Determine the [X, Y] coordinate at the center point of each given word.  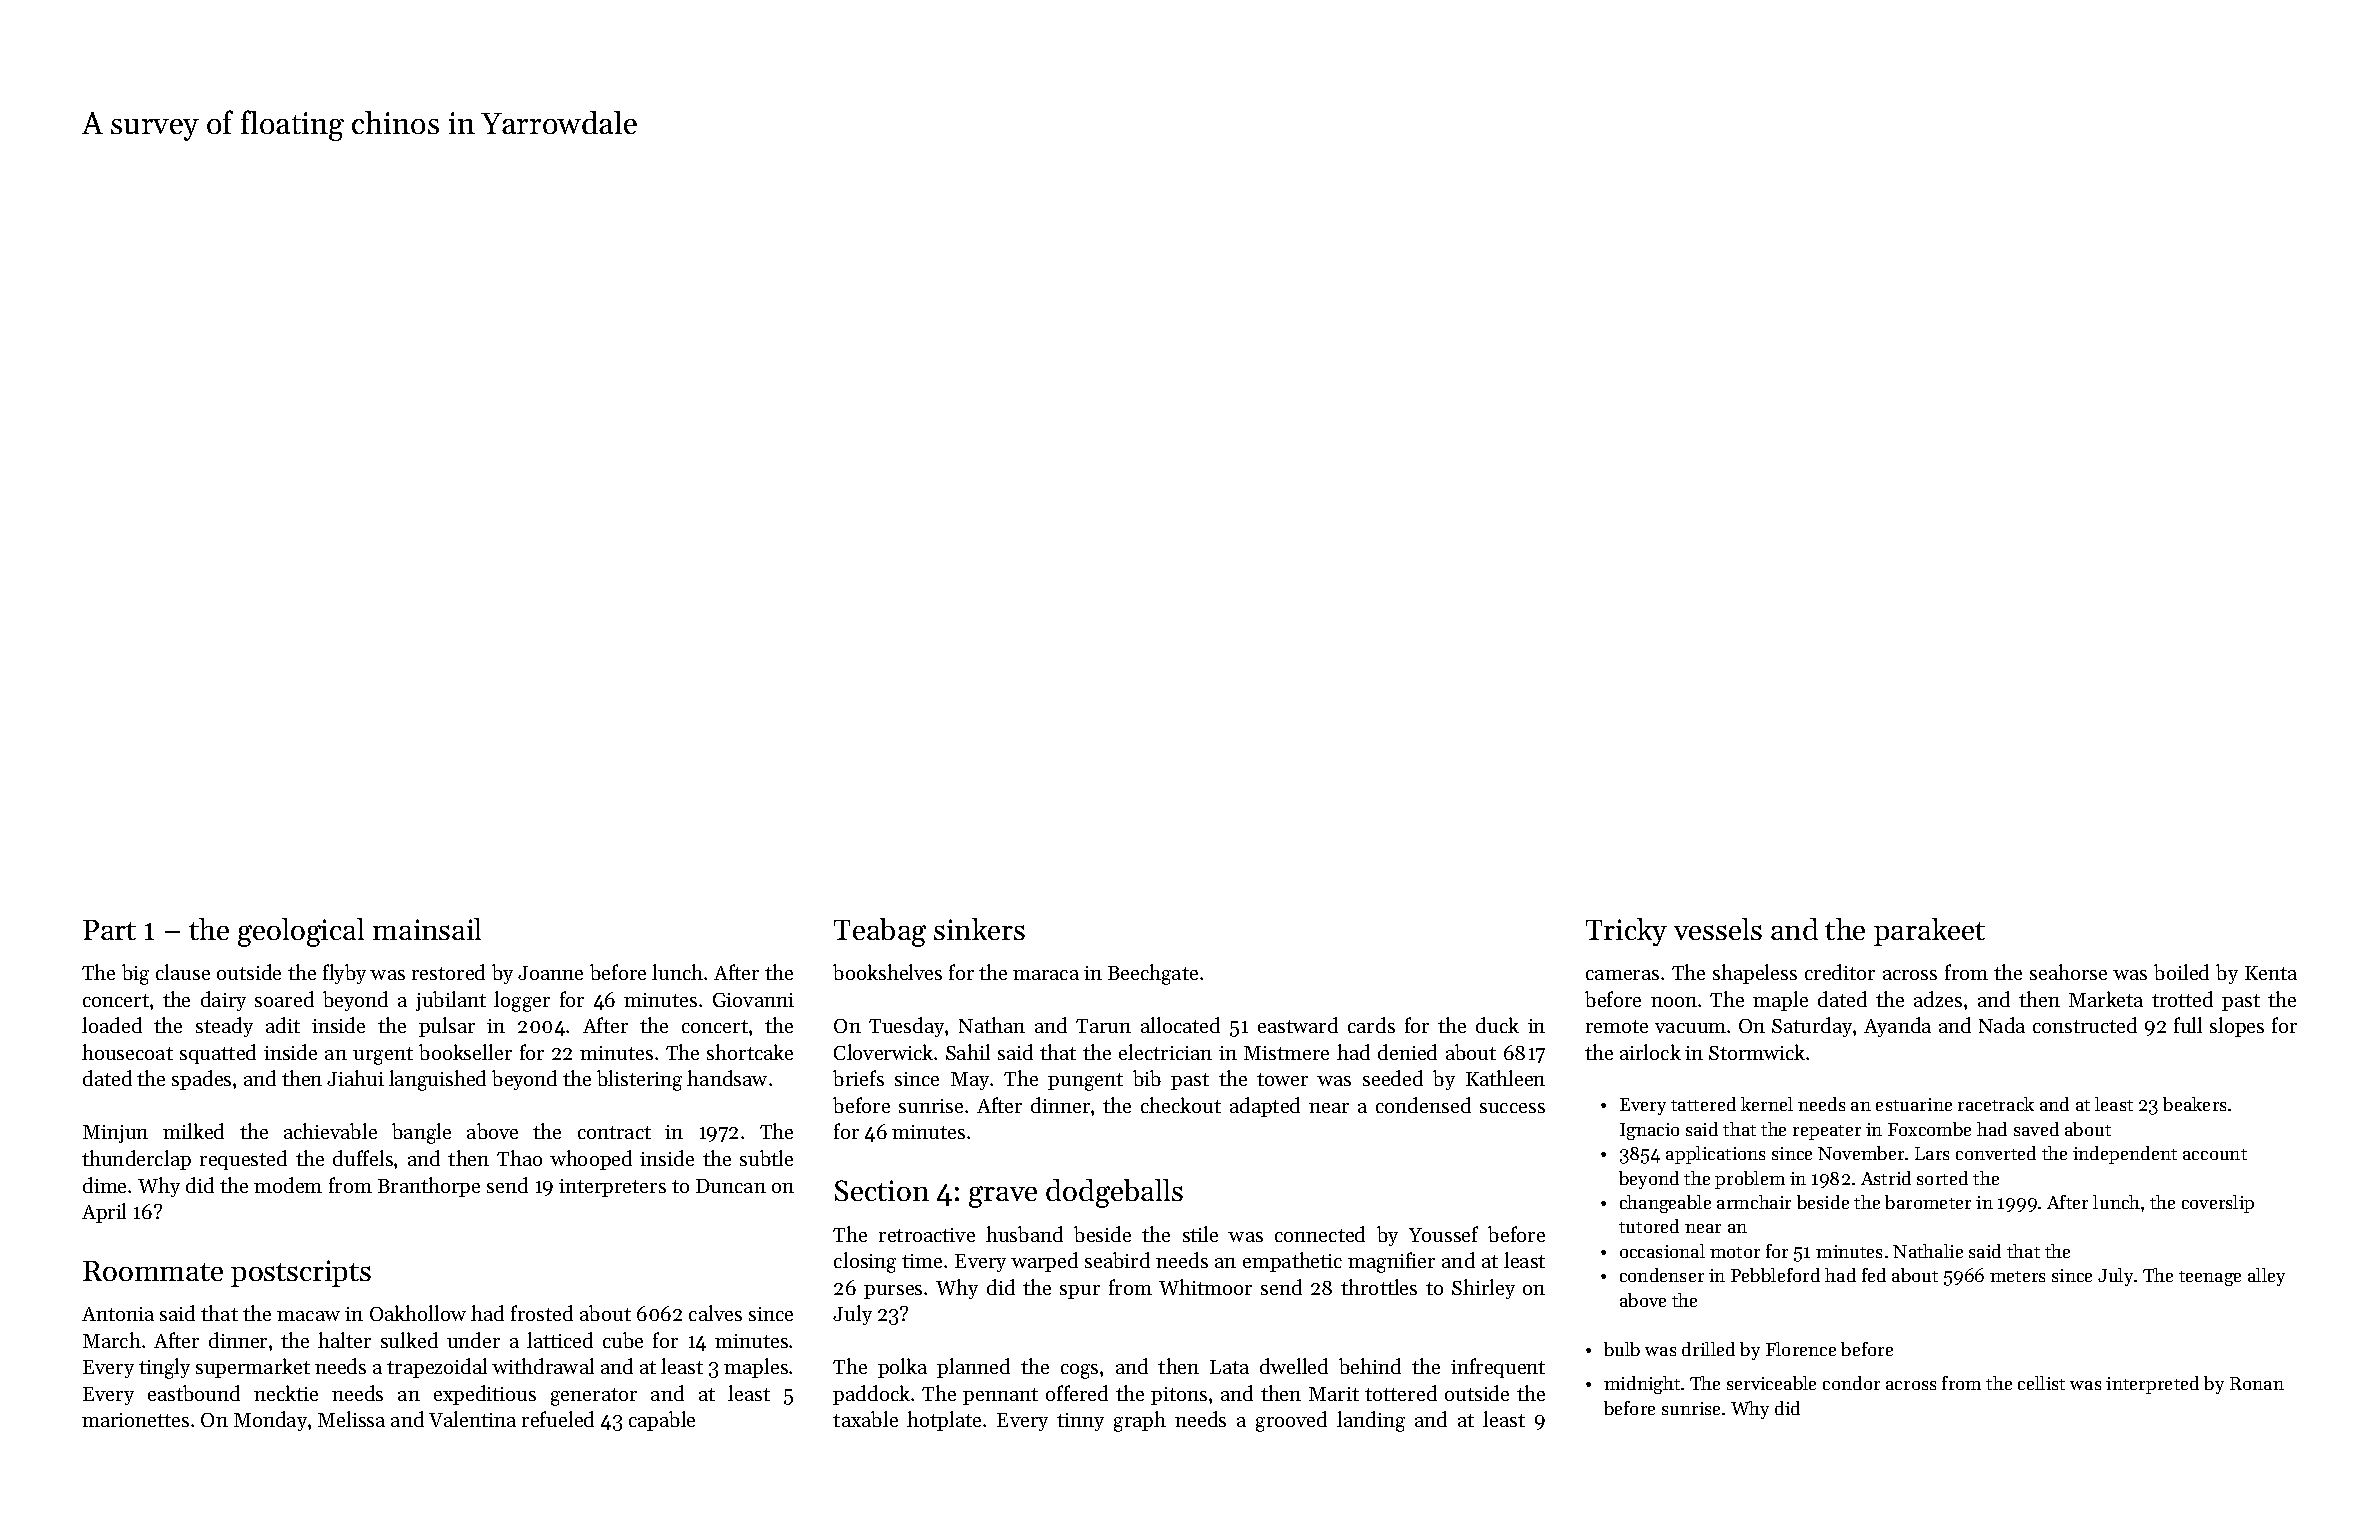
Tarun [1103, 1026]
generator [594, 1397]
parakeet [1929, 932]
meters [2017, 1276]
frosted [542, 1313]
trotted [2182, 999]
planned [973, 1368]
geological [301, 932]
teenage [2210, 1278]
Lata [1229, 1367]
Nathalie [1928, 1251]
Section [882, 1190]
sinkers [979, 929]
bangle [421, 1133]
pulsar [447, 1027]
